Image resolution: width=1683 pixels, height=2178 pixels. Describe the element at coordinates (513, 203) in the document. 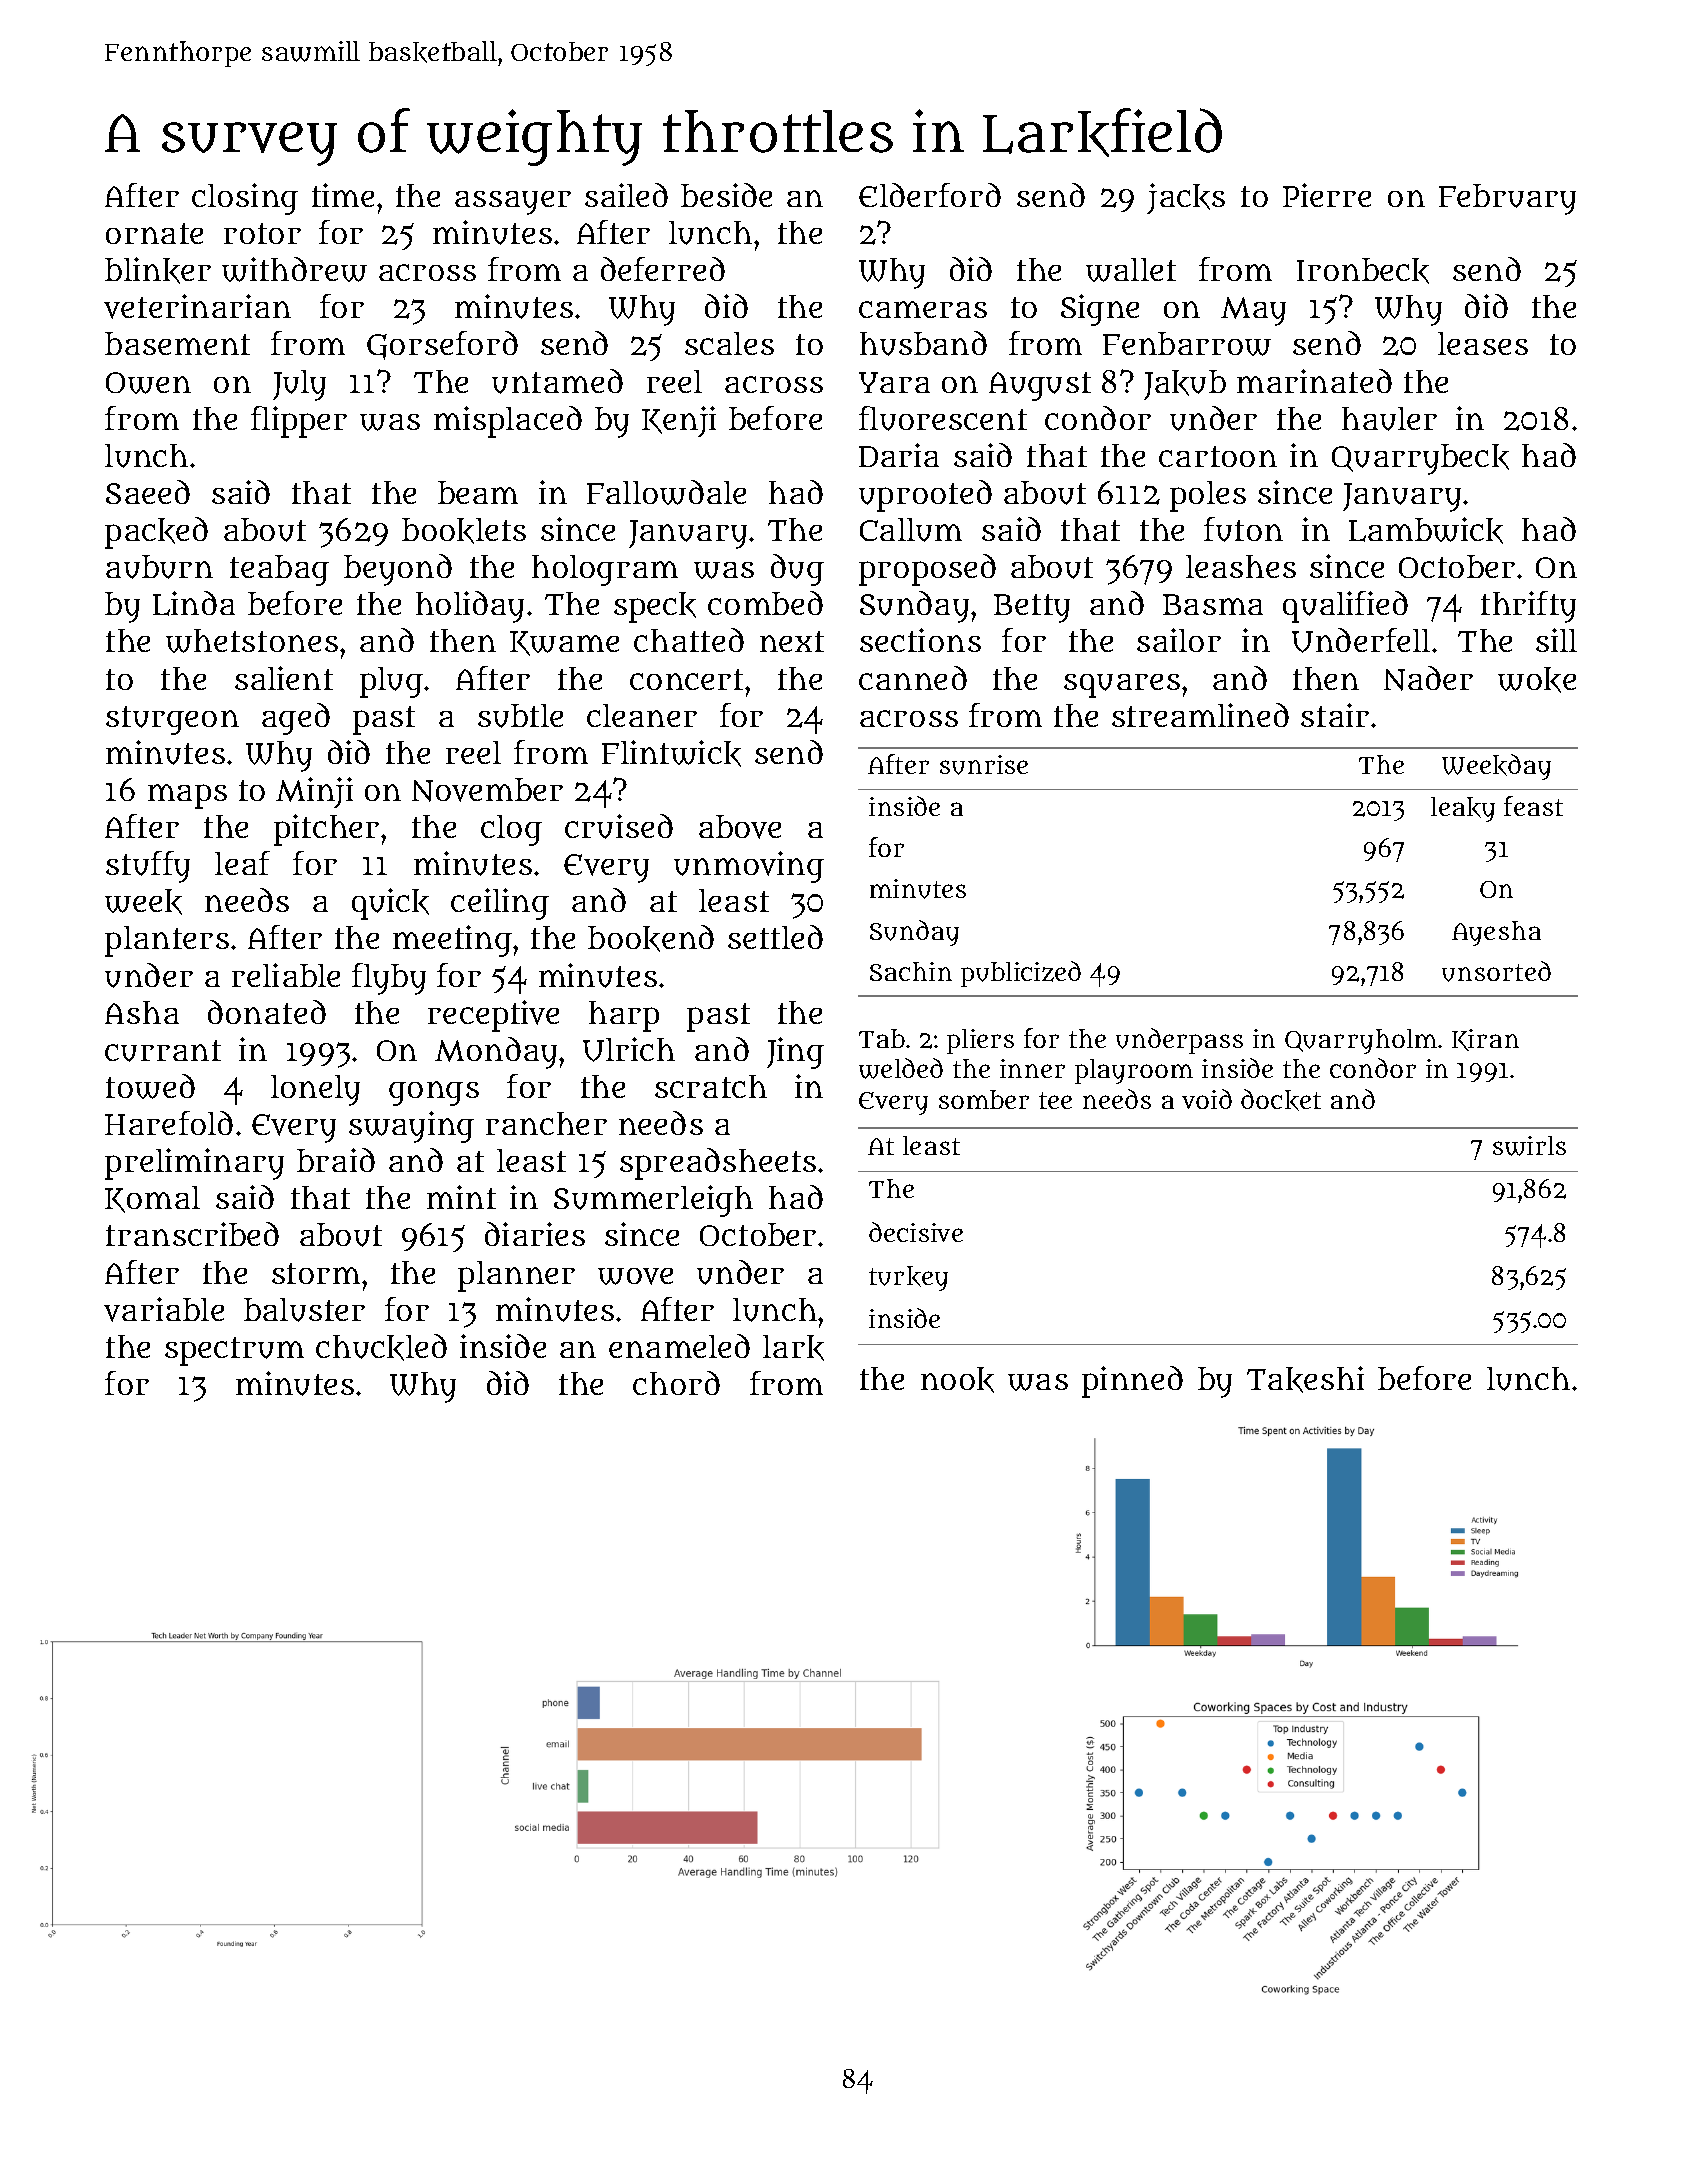

I see `assayer` at that location.
